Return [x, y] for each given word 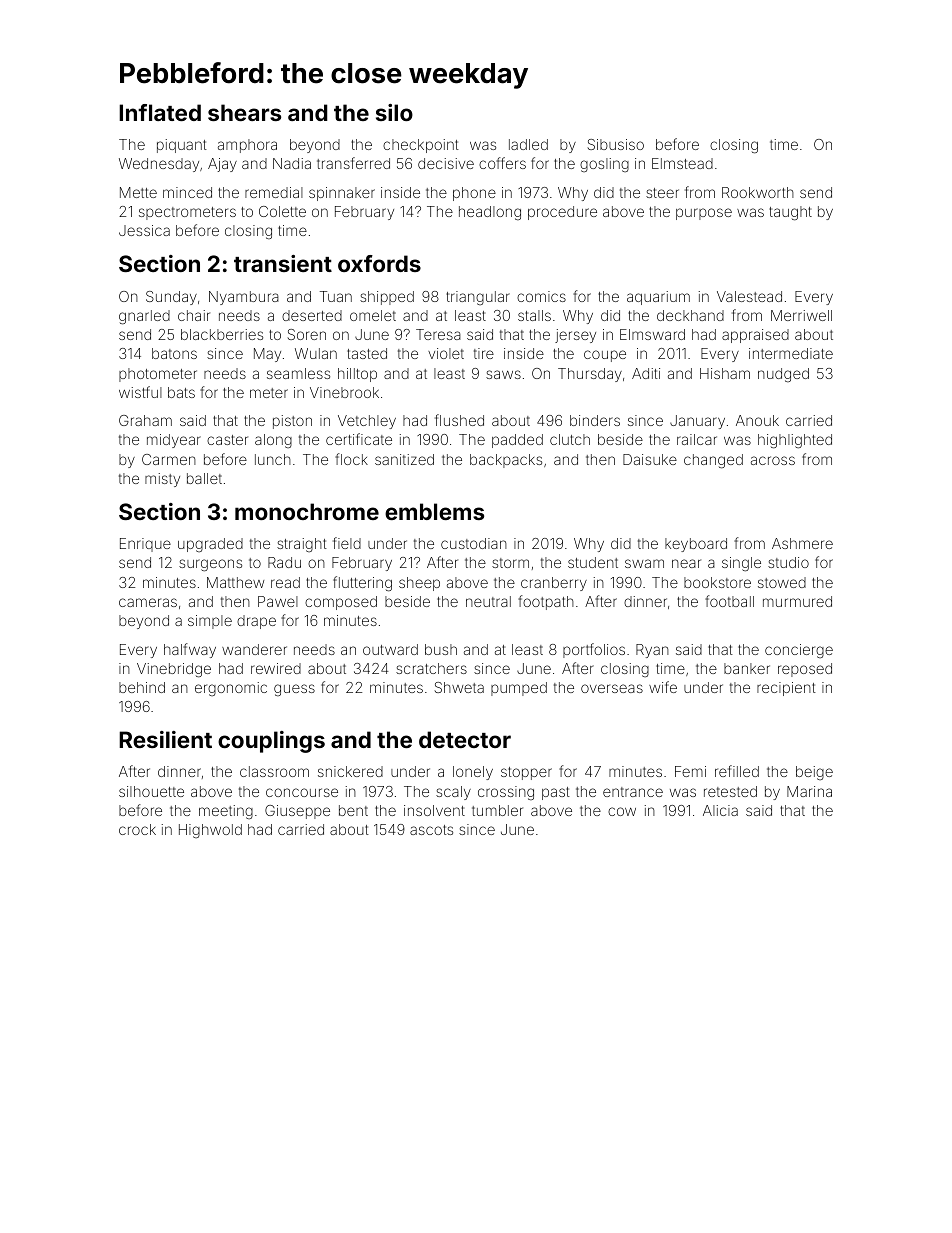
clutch [570, 439]
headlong [490, 213]
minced [187, 192]
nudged [783, 375]
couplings [271, 742]
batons [174, 353]
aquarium [658, 298]
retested [730, 791]
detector [465, 739]
